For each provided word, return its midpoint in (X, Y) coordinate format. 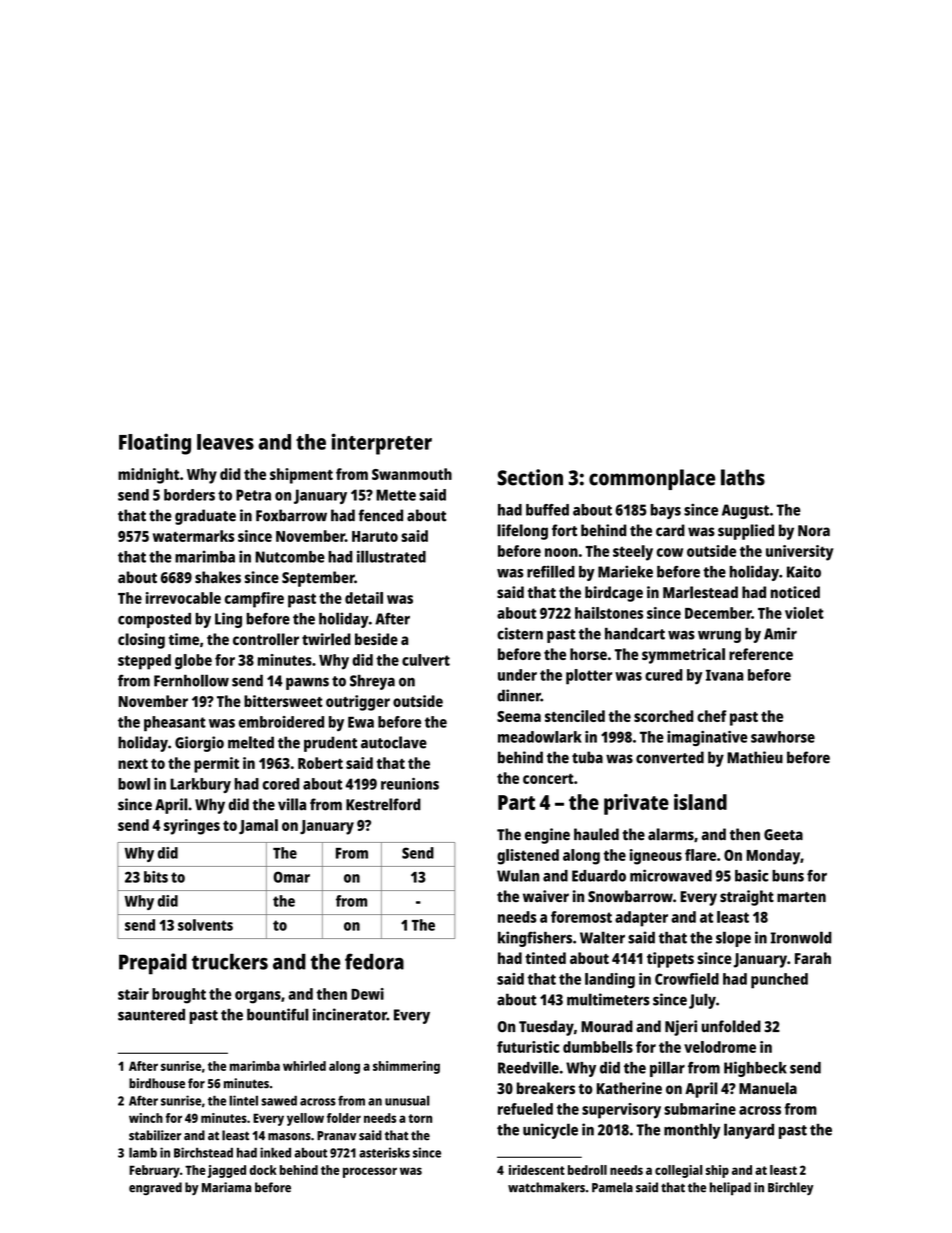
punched (779, 981)
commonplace (652, 479)
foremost (581, 917)
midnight (148, 476)
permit (216, 765)
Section (530, 477)
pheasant (175, 724)
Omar (291, 877)
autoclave (394, 742)
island (700, 802)
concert (548, 778)
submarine (700, 1109)
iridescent (537, 1170)
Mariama (226, 1187)
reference (761, 654)
